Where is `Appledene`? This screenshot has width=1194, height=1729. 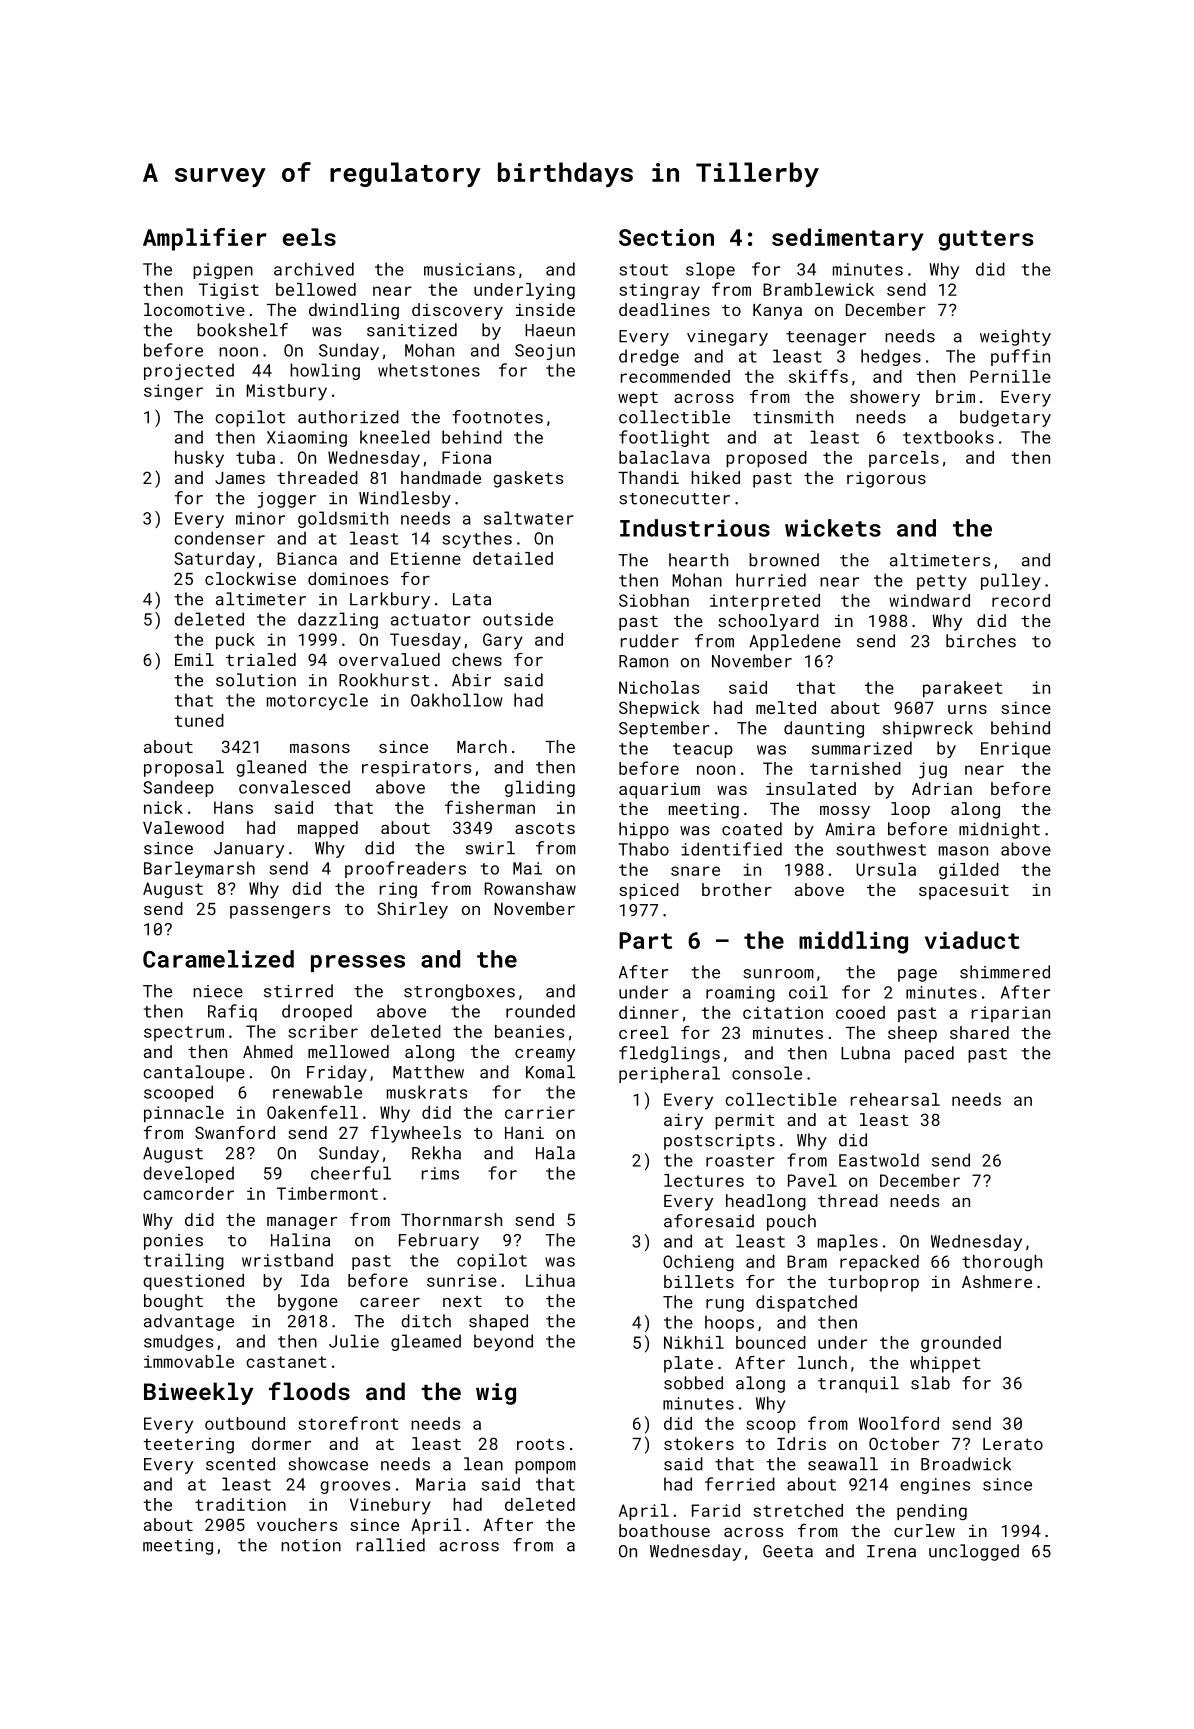
Appledene is located at coordinates (795, 642).
